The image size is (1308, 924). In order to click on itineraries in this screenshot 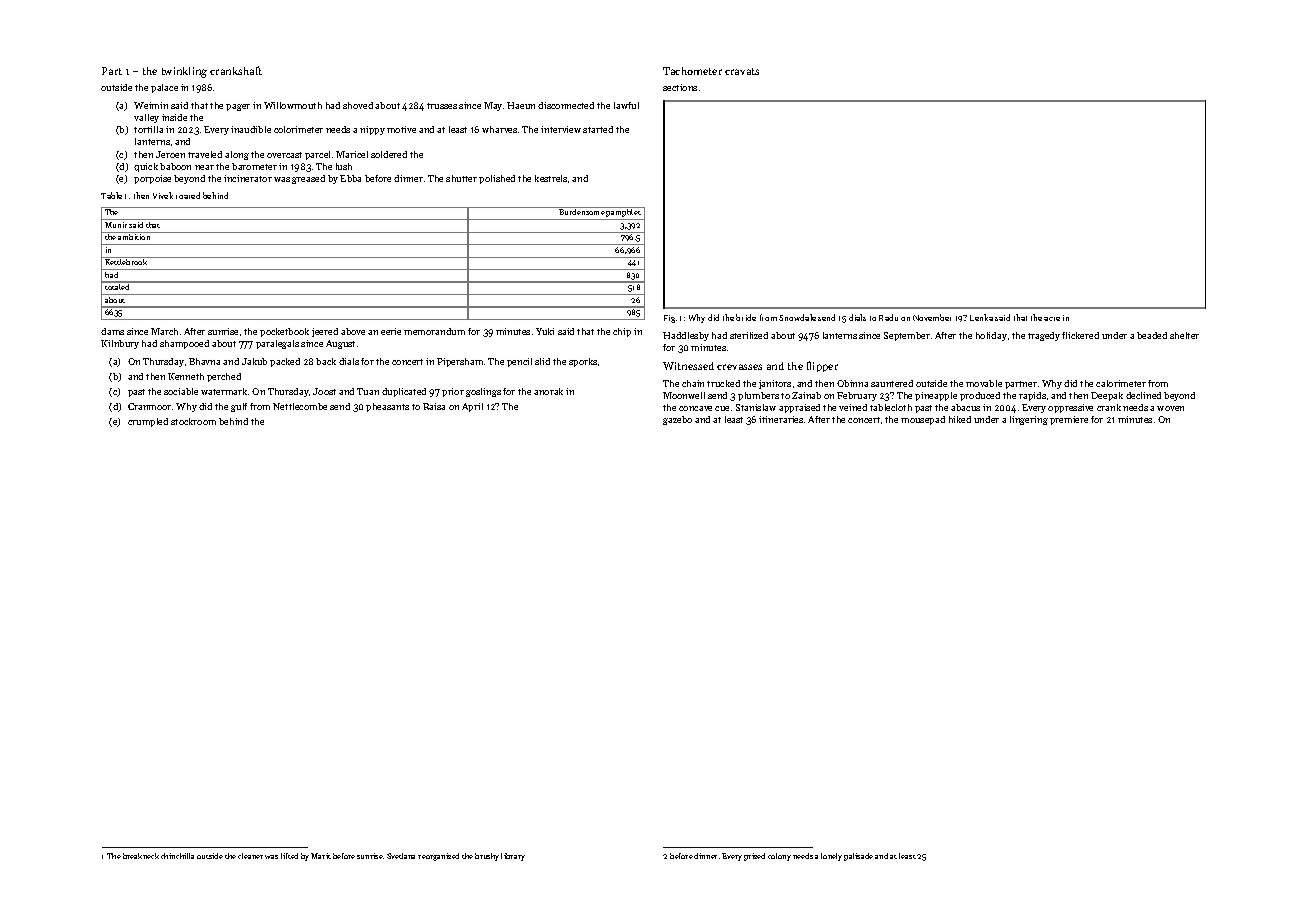, I will do `click(781, 419)`.
